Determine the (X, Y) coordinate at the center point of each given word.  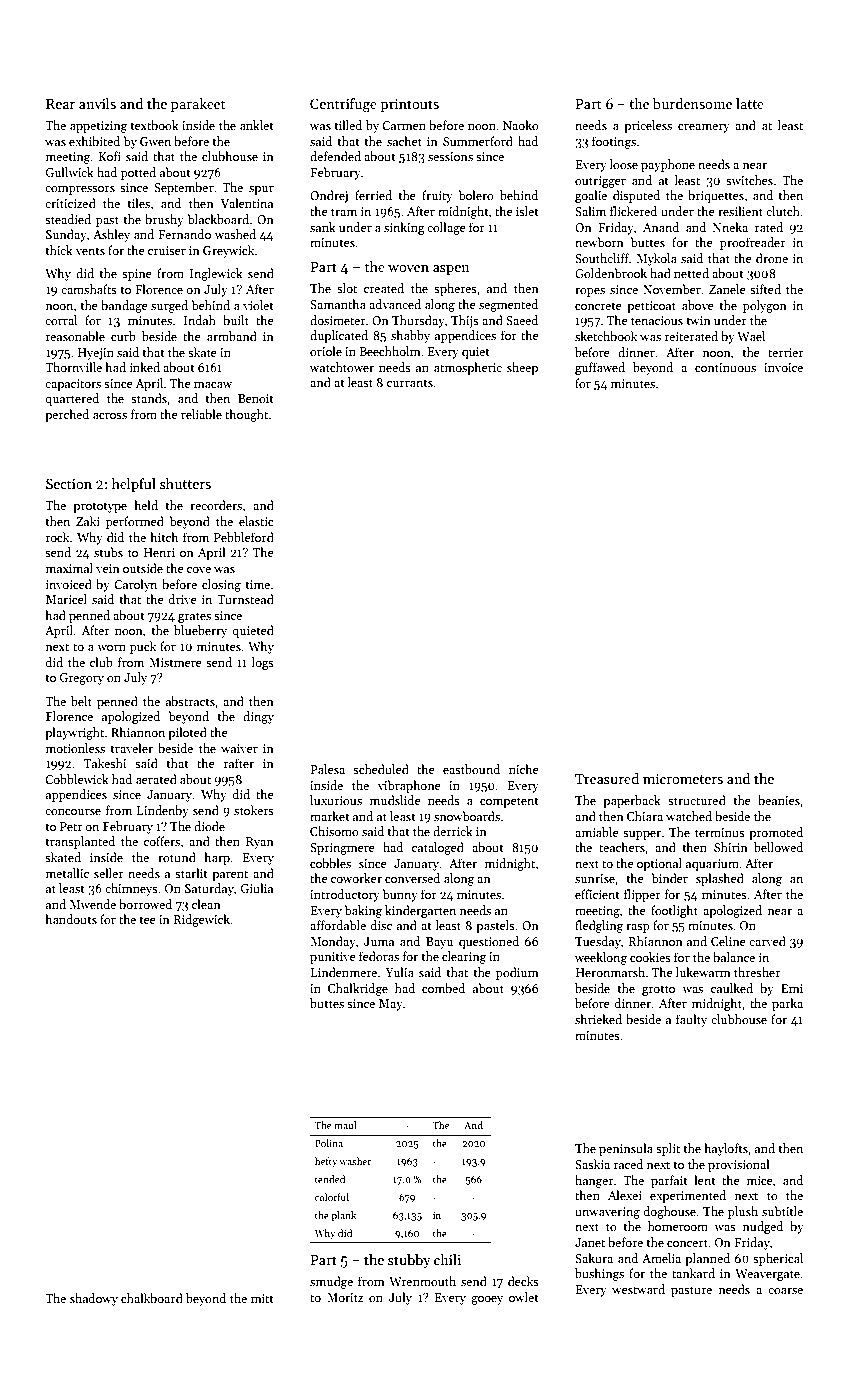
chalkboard (152, 1298)
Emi (792, 988)
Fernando (184, 234)
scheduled (381, 769)
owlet (524, 1297)
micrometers (683, 779)
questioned (489, 942)
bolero (476, 195)
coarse (785, 1291)
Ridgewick (202, 920)
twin (698, 320)
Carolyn (135, 585)
